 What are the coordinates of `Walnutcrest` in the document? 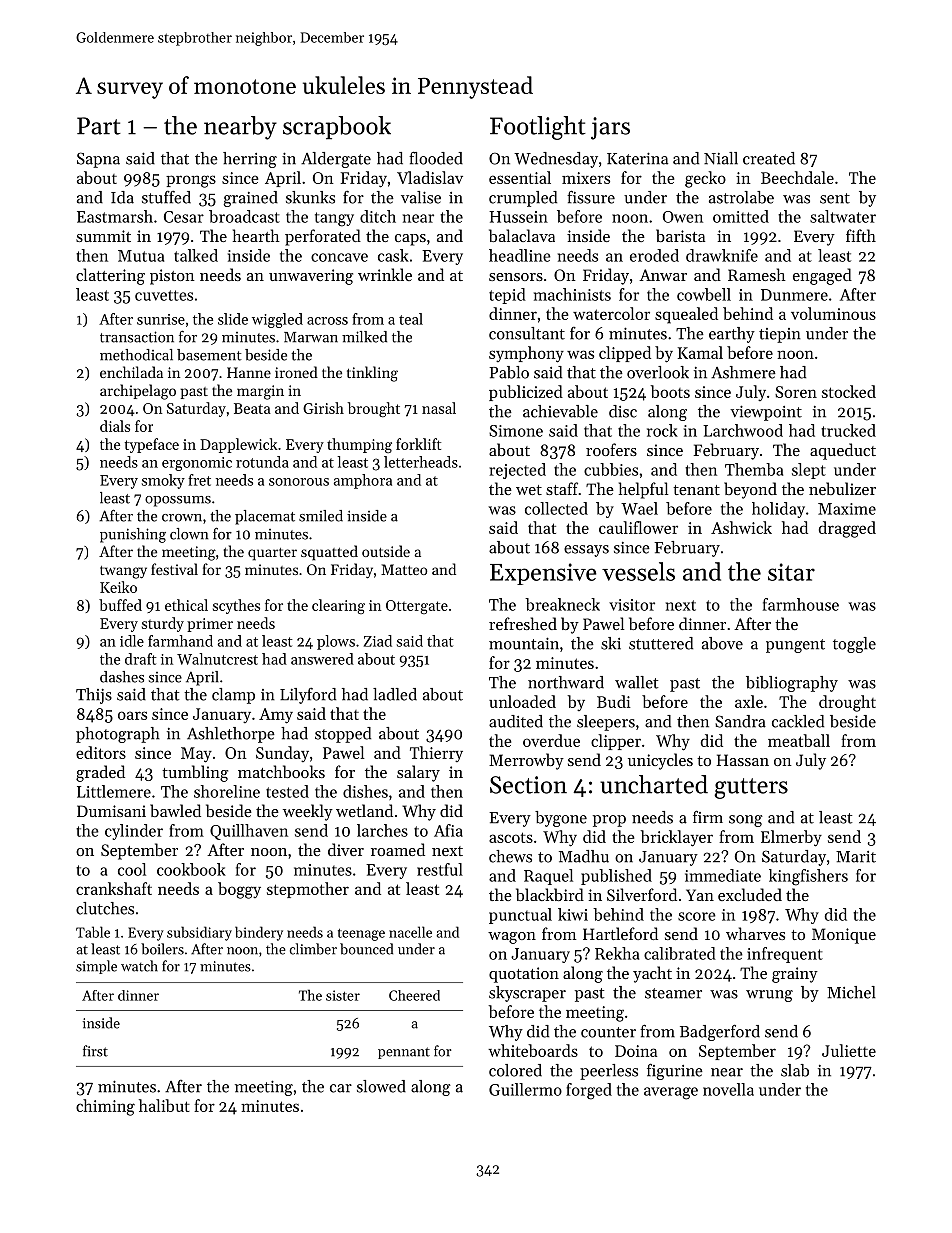 It's located at (217, 659).
